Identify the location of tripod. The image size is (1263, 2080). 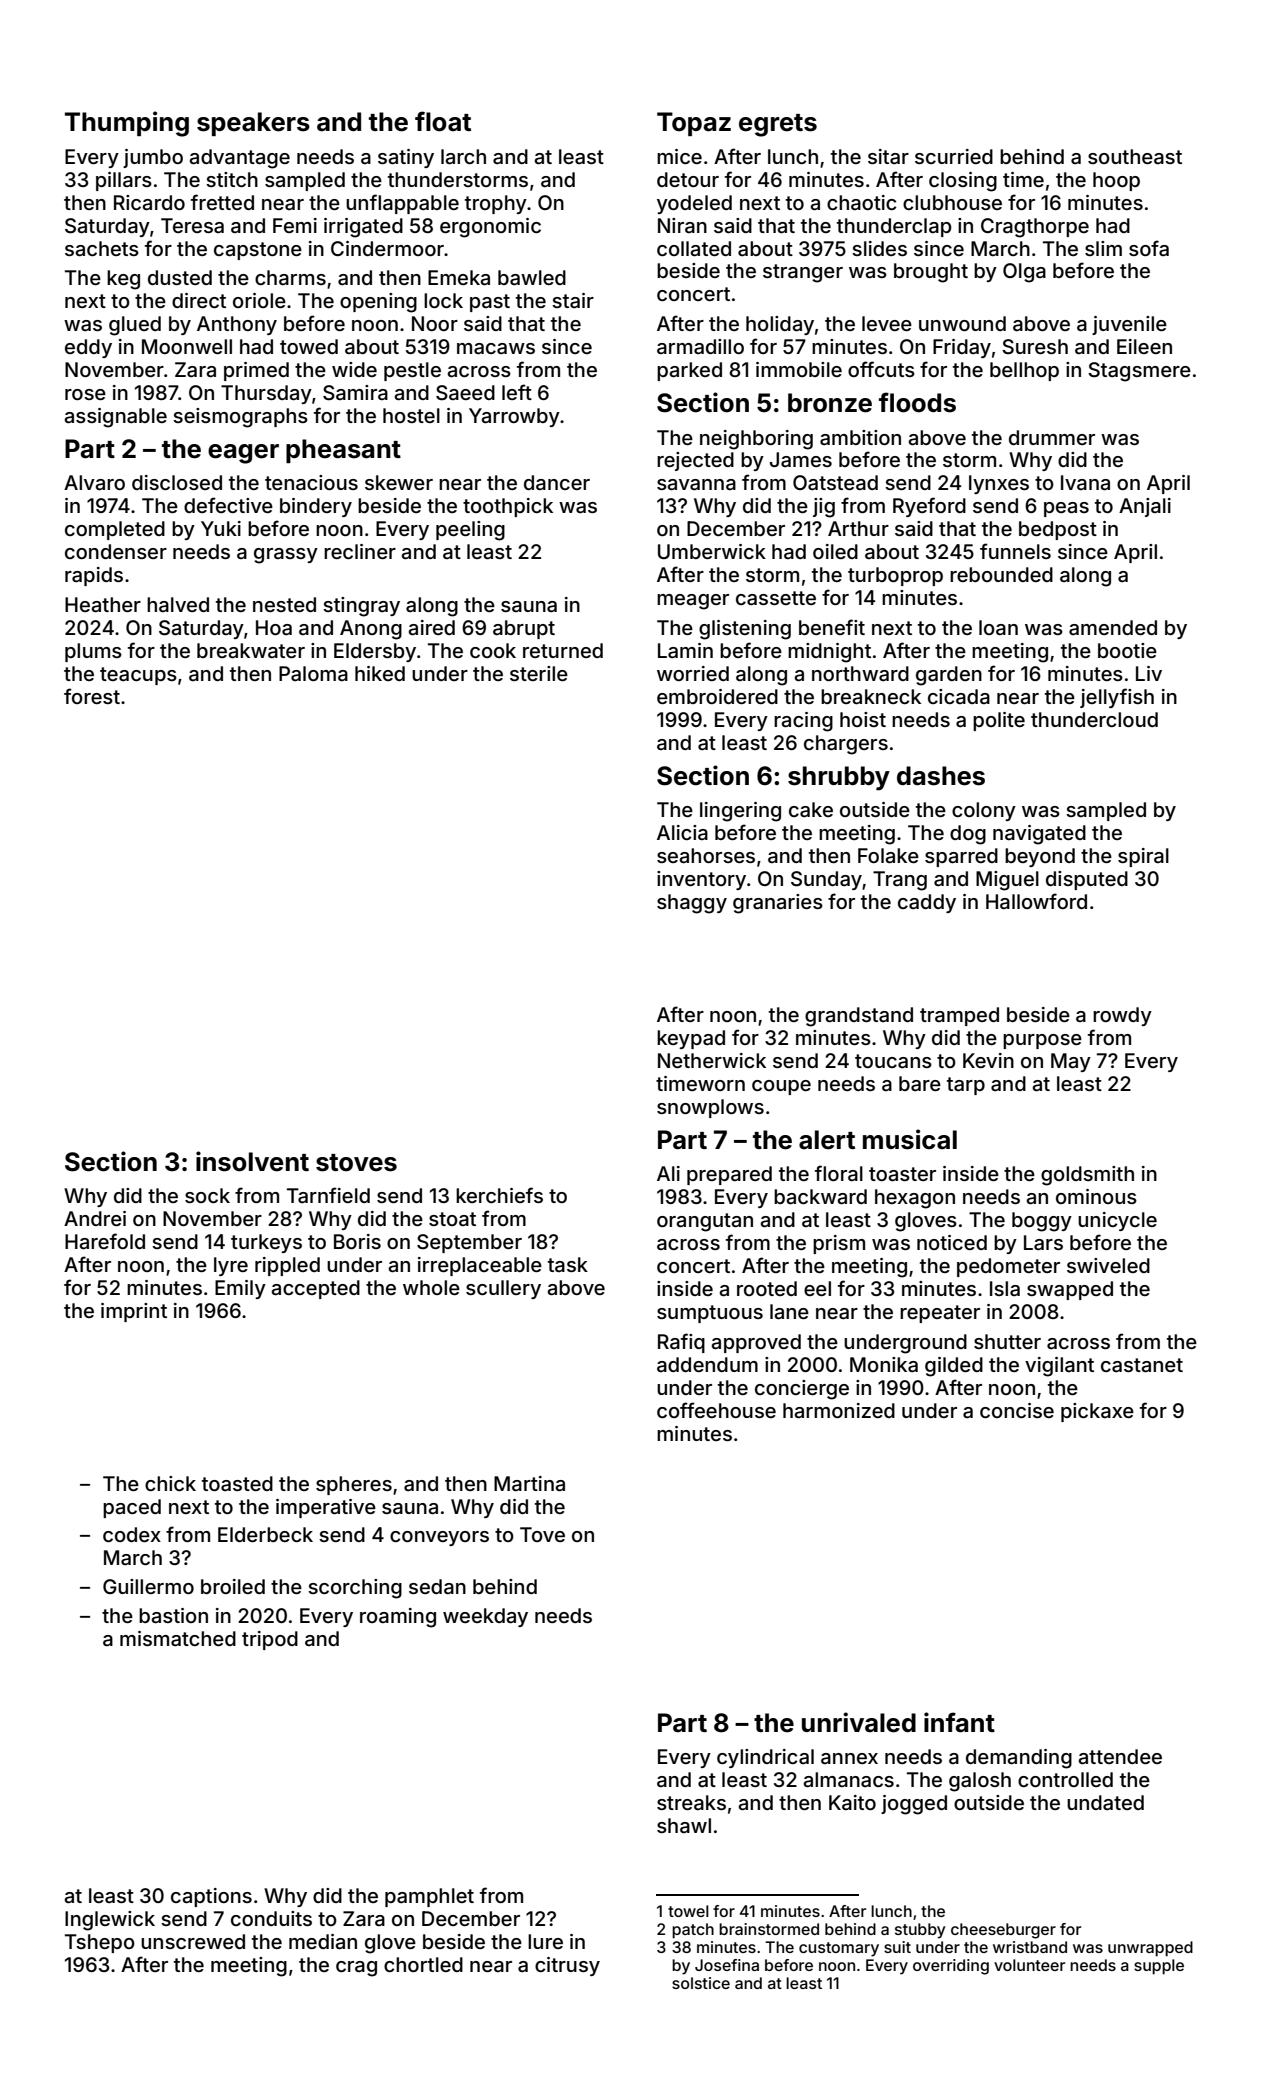
(270, 1640).
